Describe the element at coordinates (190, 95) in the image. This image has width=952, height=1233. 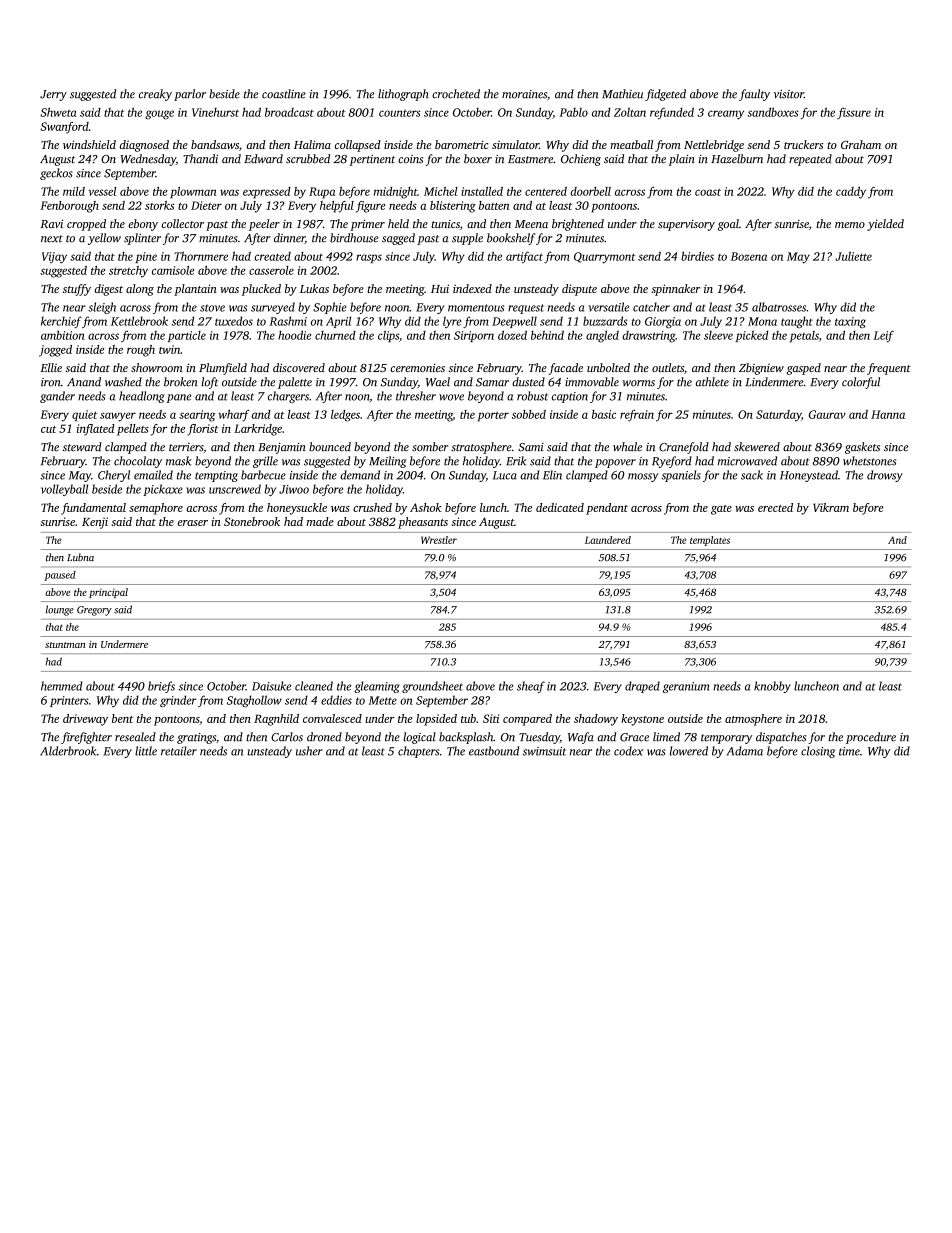
I see `parlor` at that location.
